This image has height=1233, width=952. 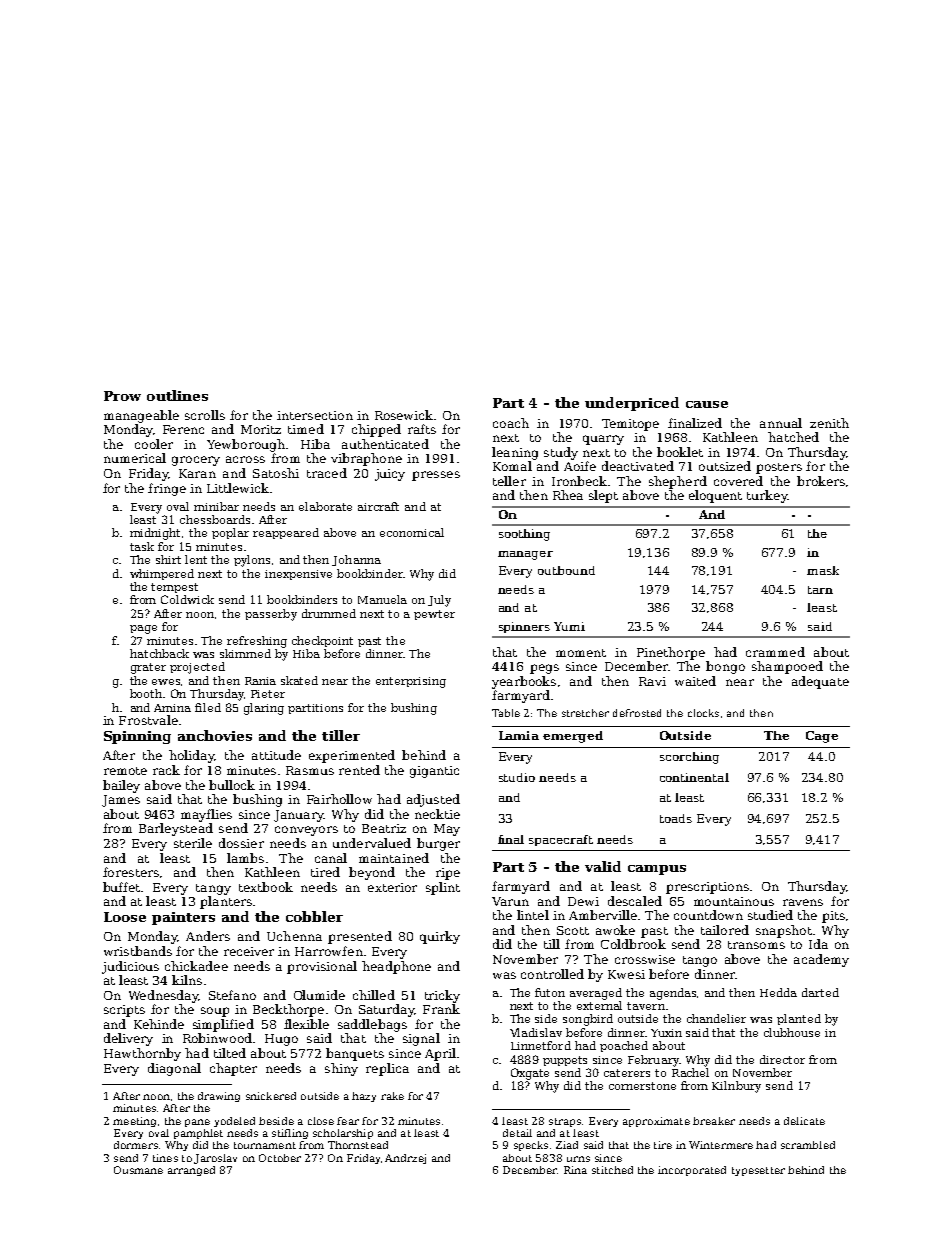 I want to click on Aoife, so click(x=580, y=466).
